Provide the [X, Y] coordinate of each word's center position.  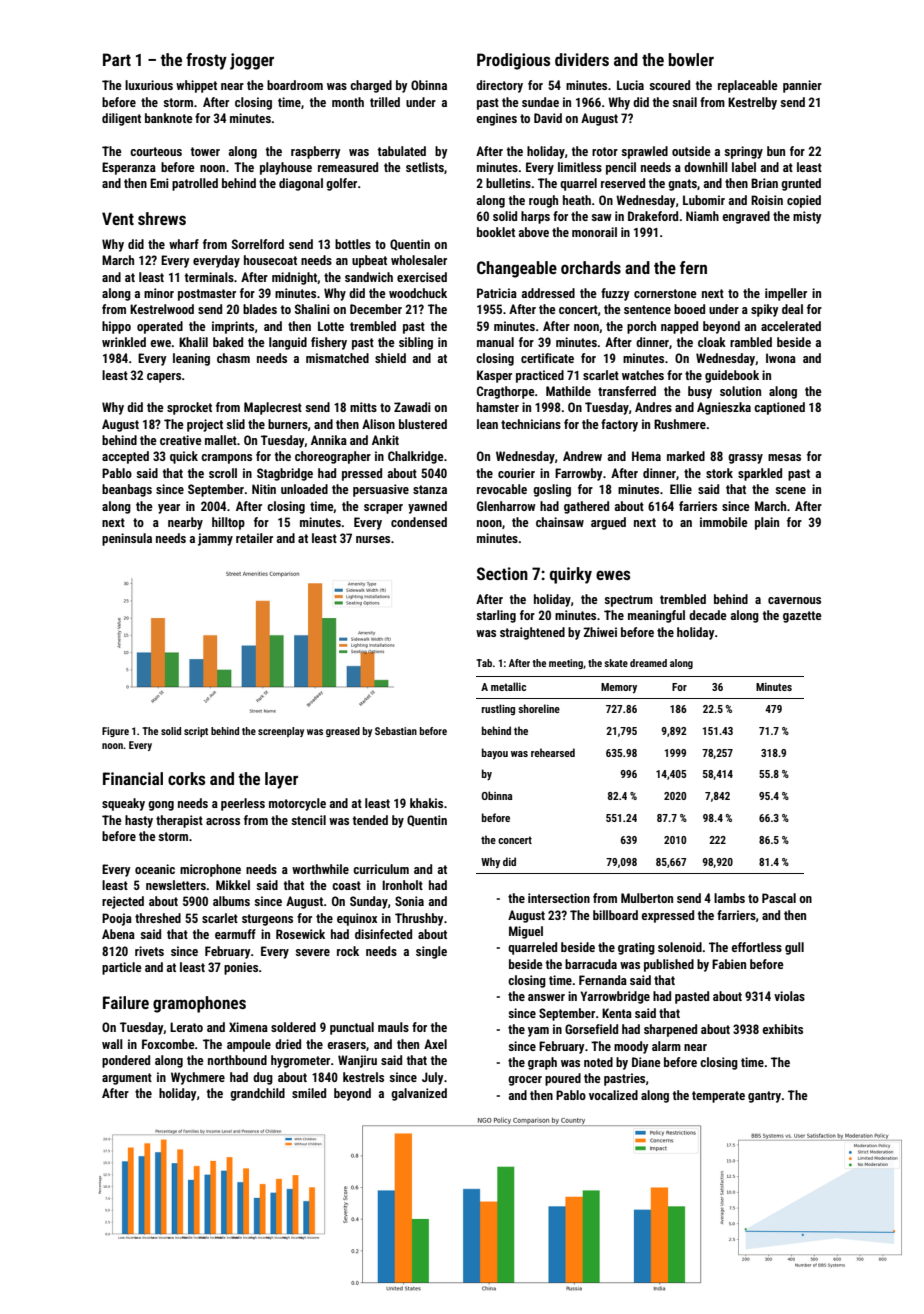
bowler [691, 59]
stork [719, 473]
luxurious [149, 85]
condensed [419, 522]
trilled [385, 102]
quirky [571, 575]
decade [708, 615]
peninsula [127, 539]
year [169, 509]
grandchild [257, 1094]
